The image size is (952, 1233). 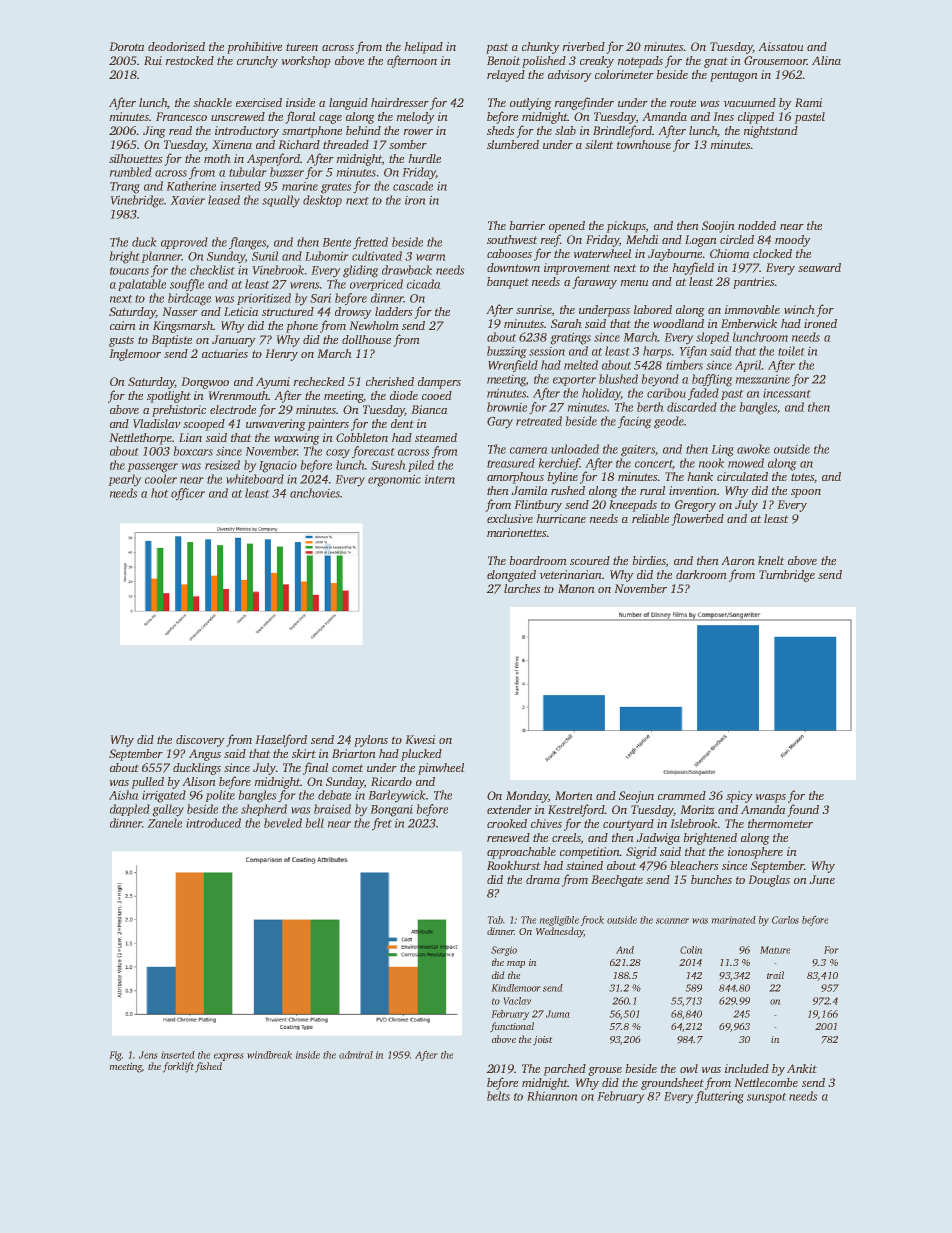 What do you see at coordinates (506, 352) in the image?
I see `buzzing` at bounding box center [506, 352].
